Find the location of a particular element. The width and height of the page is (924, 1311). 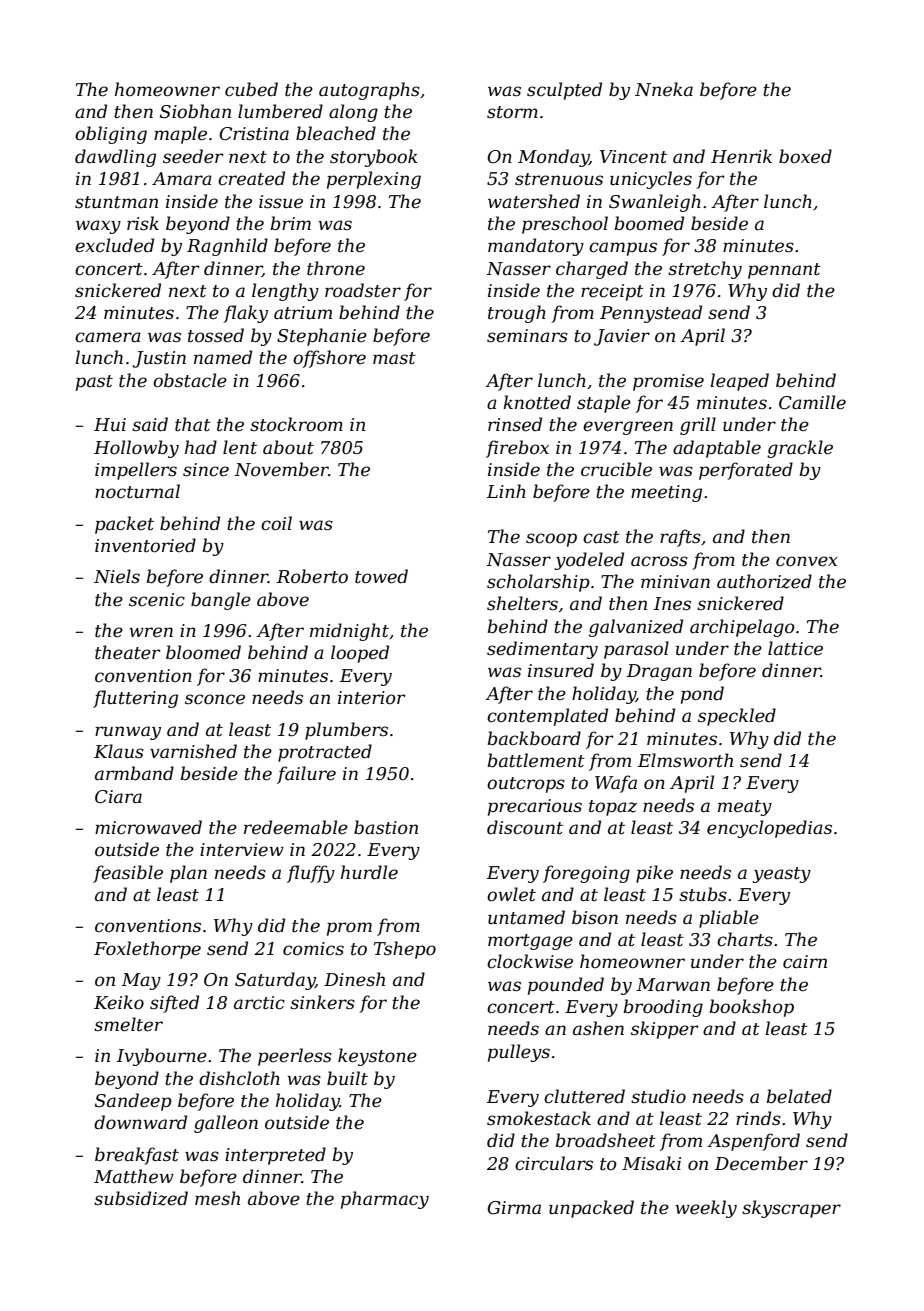

leaped is located at coordinates (739, 382).
